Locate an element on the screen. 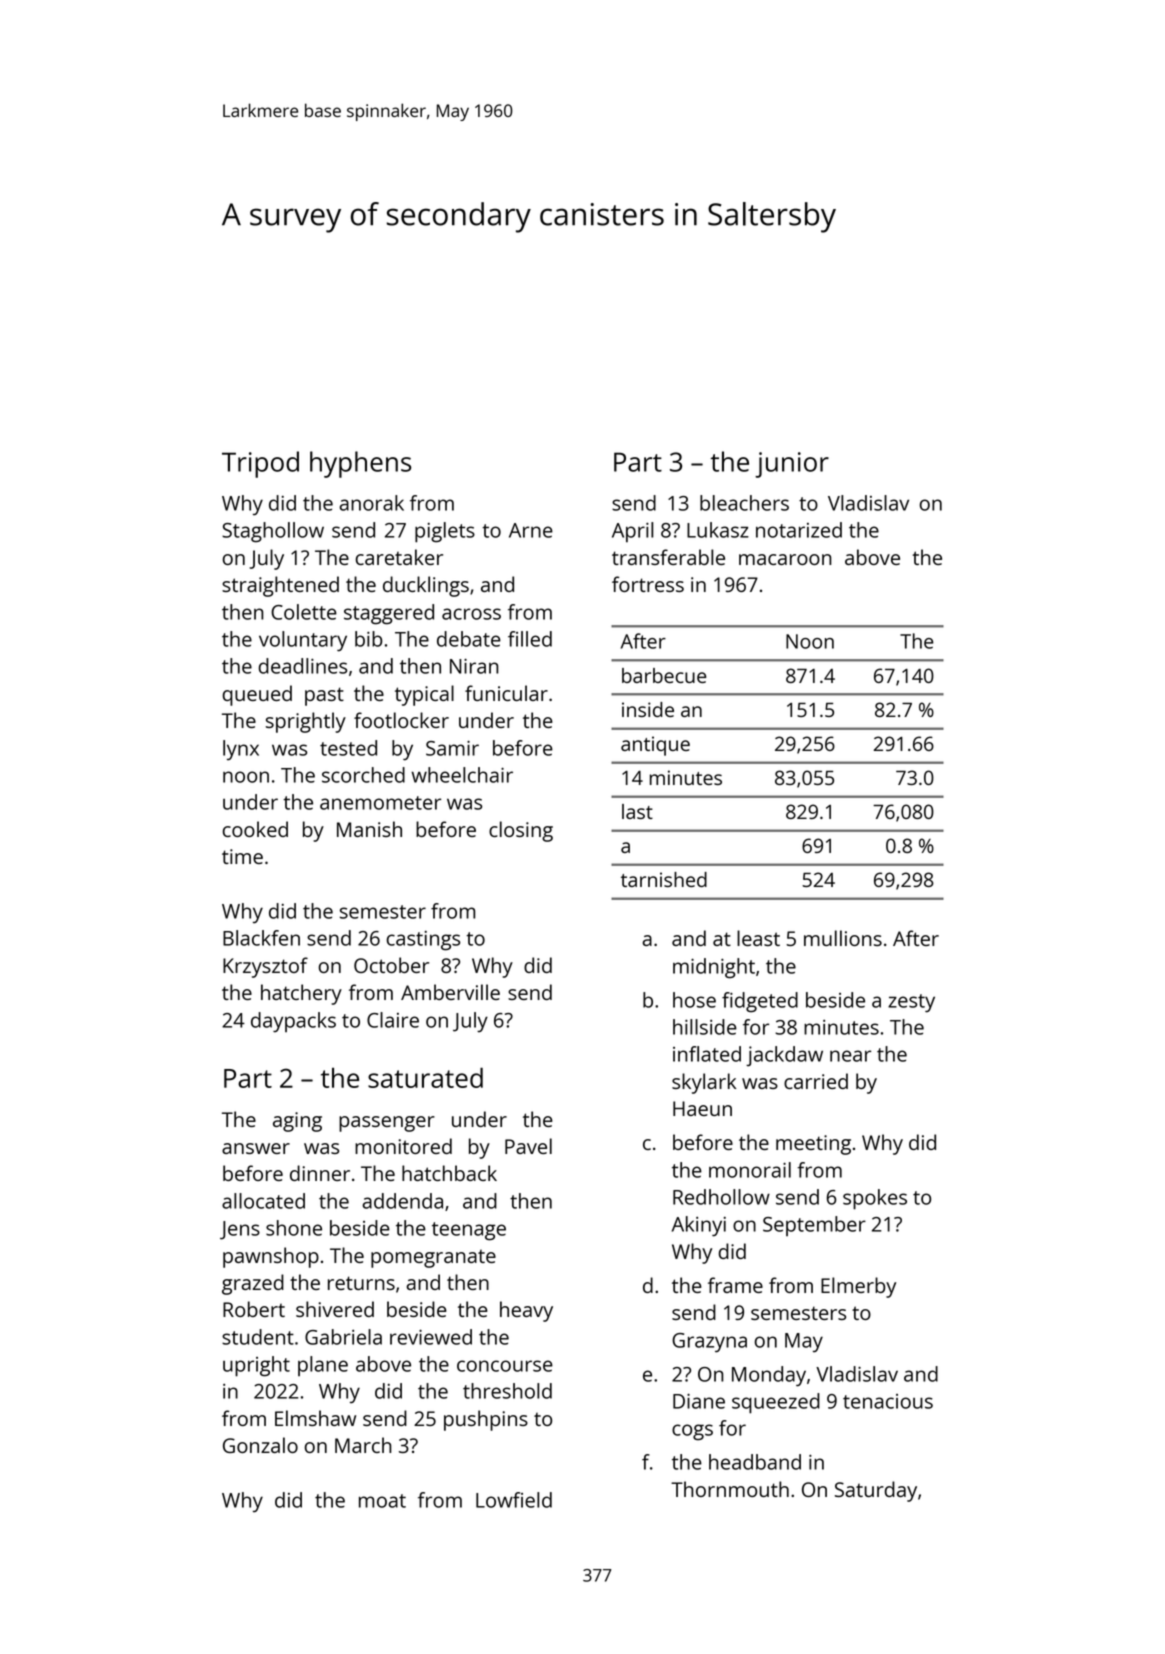 The width and height of the screenshot is (1165, 1654). Arne is located at coordinates (531, 530).
